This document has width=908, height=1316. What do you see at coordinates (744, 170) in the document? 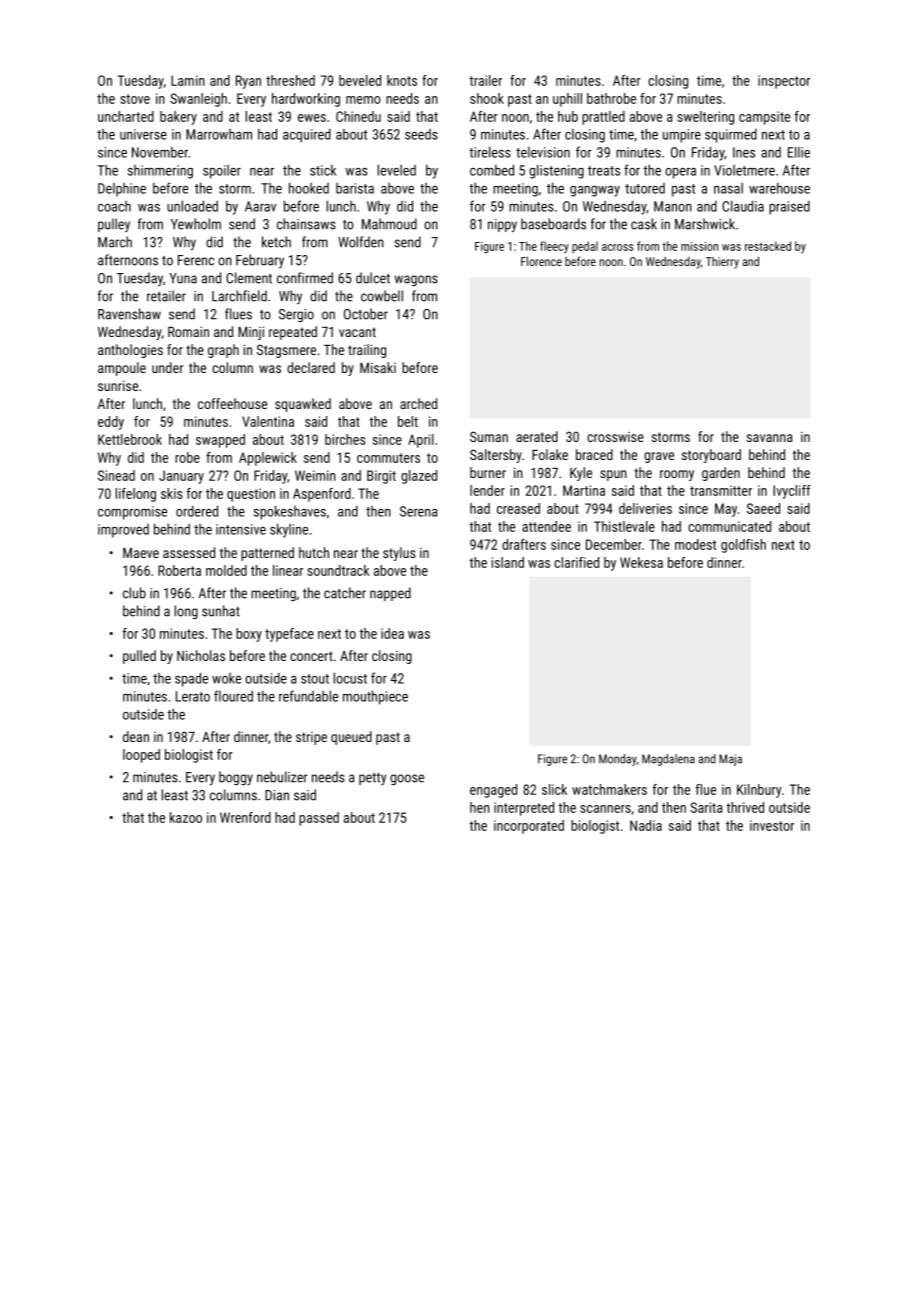
I see `Violetmere` at bounding box center [744, 170].
